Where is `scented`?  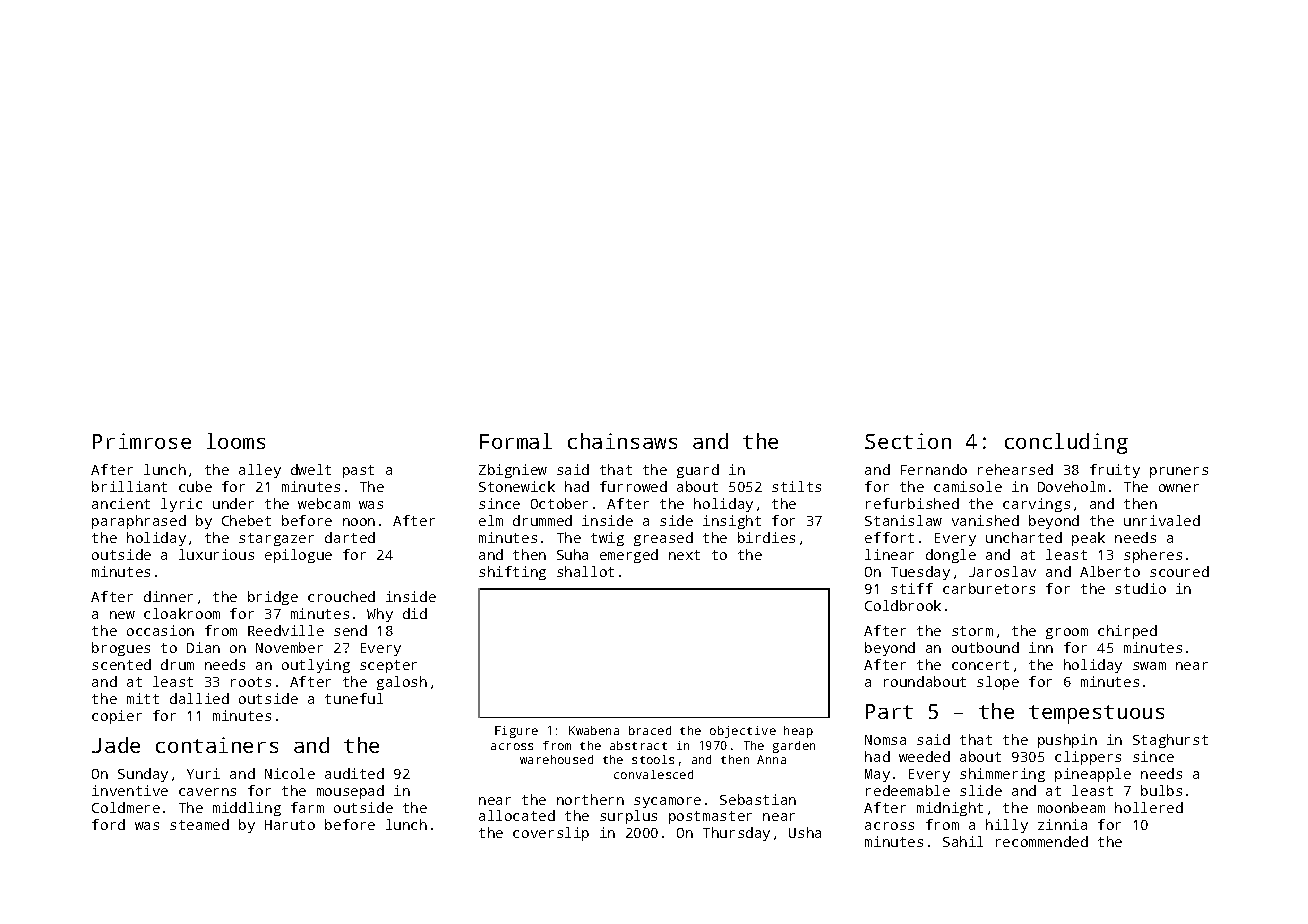 scented is located at coordinates (121, 664).
